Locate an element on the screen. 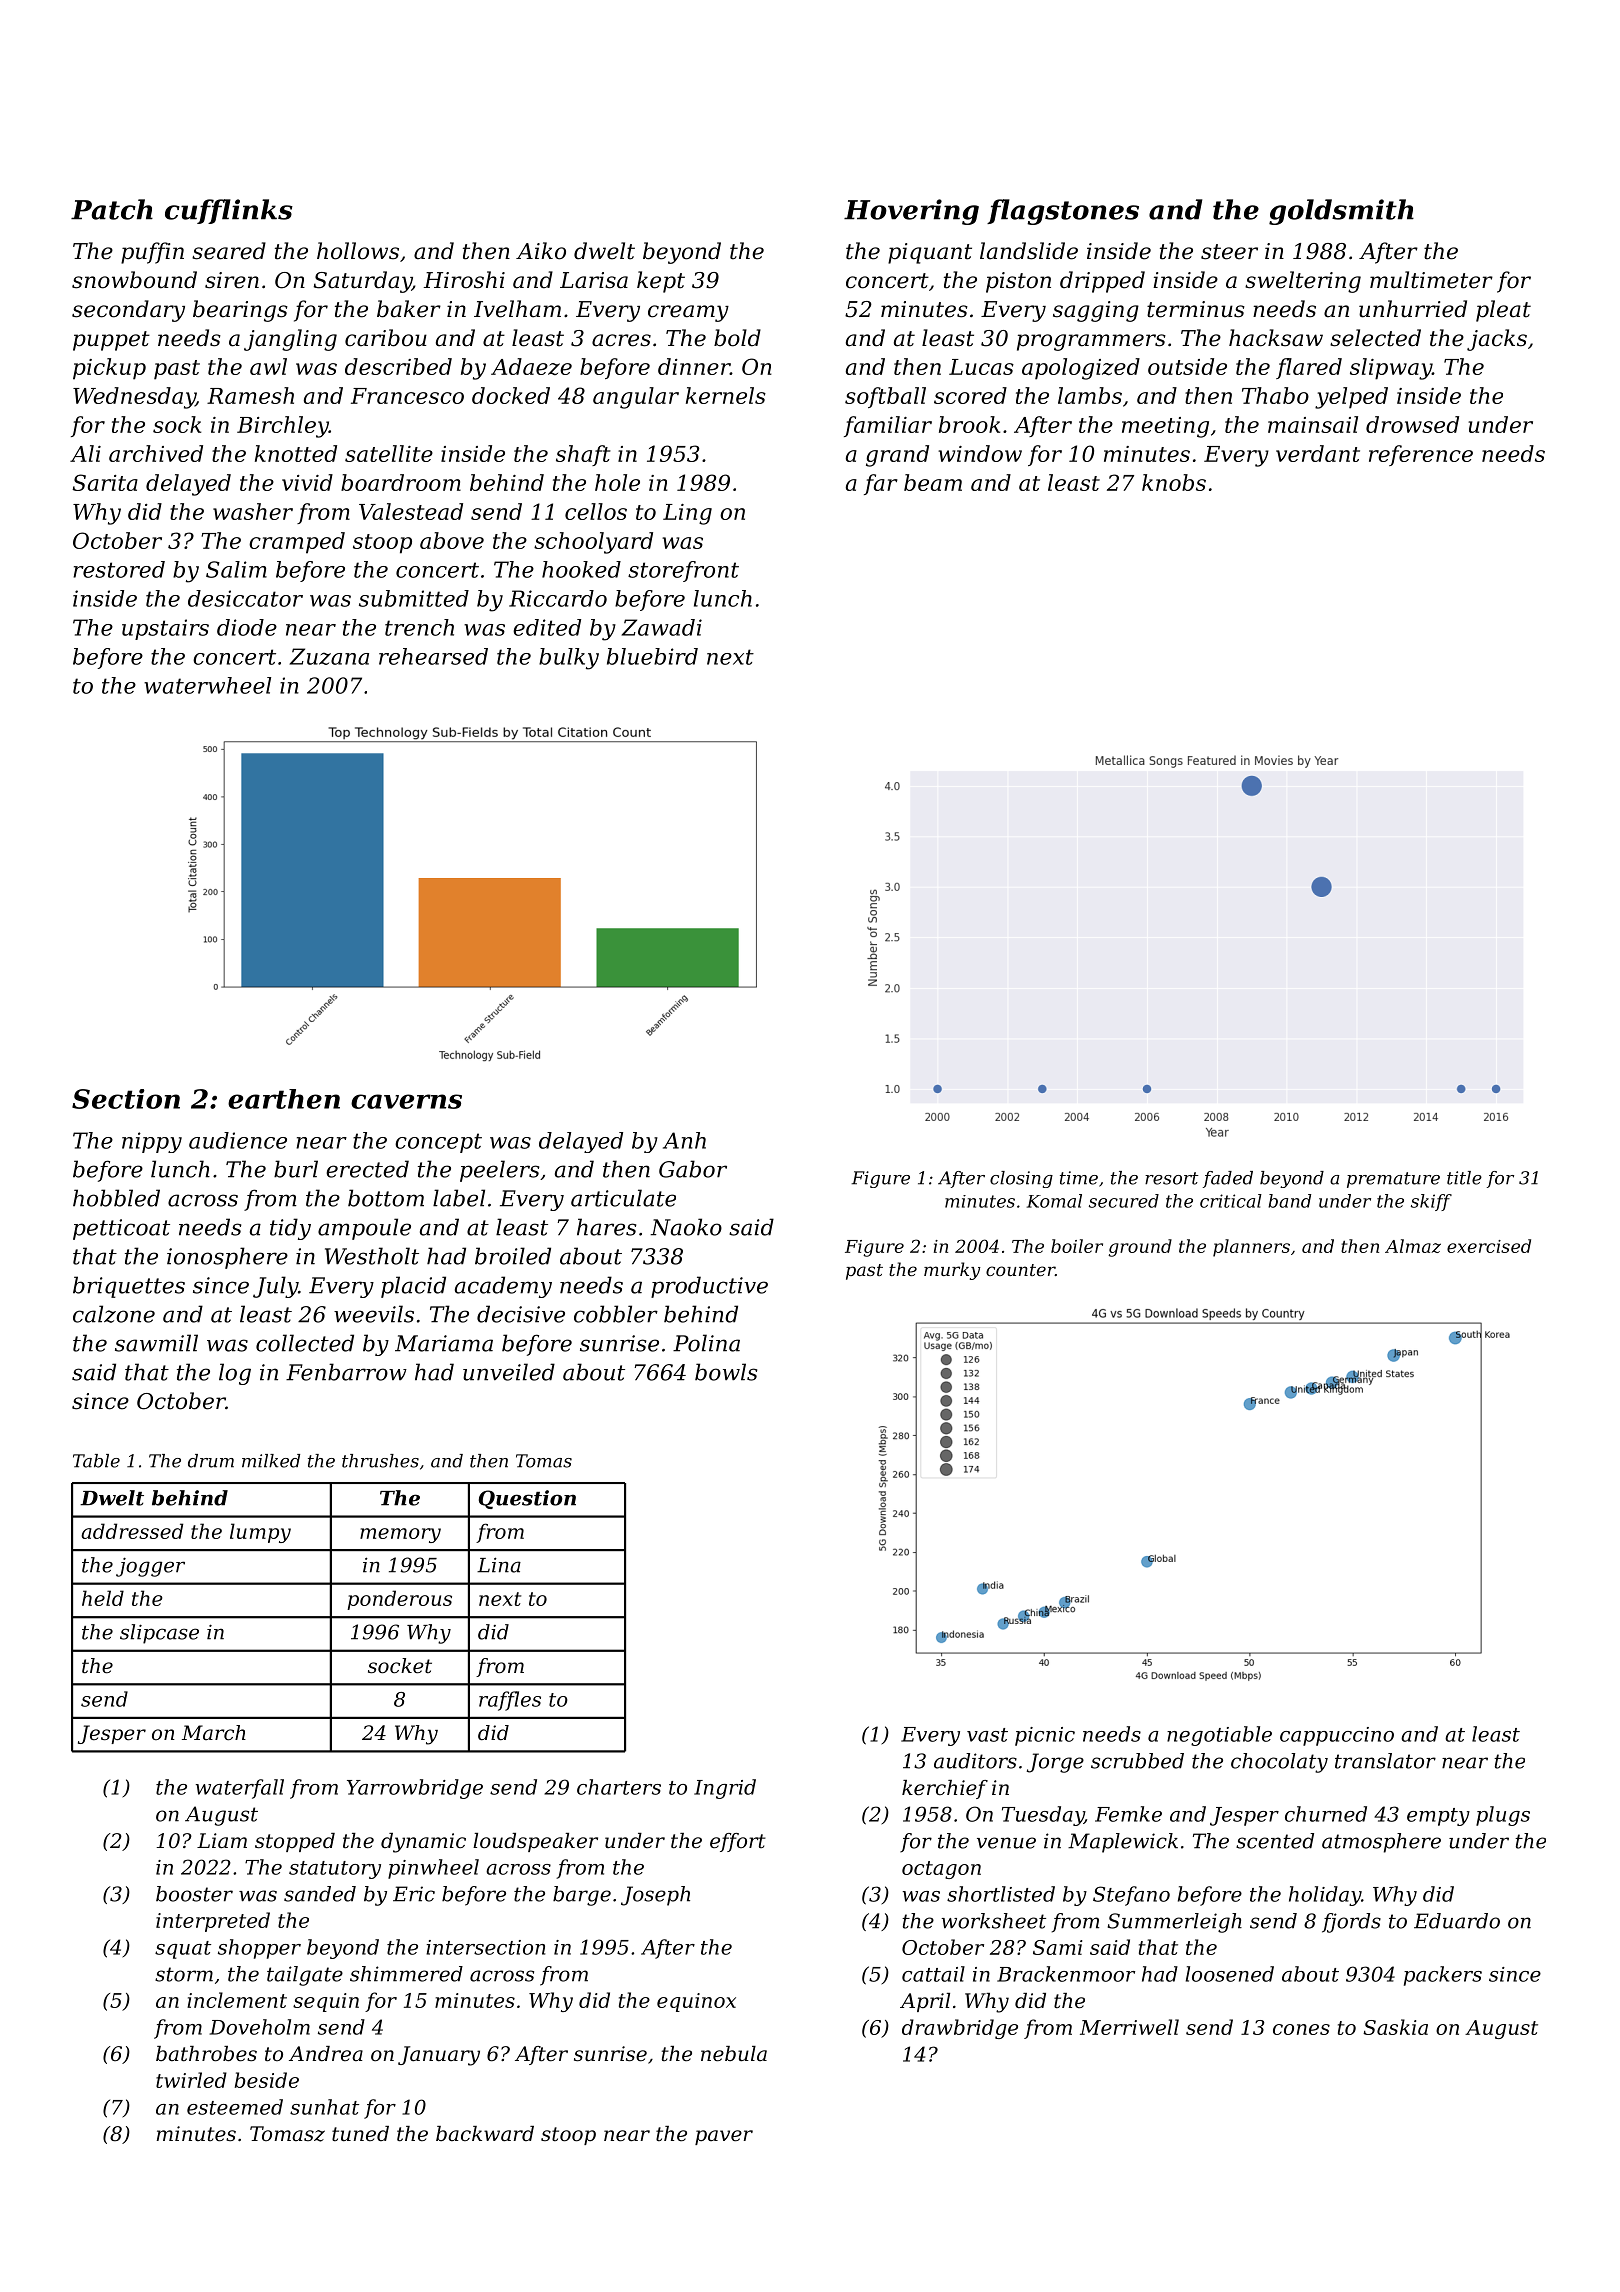 Image resolution: width=1620 pixels, height=2292 pixels. kept is located at coordinates (661, 282).
